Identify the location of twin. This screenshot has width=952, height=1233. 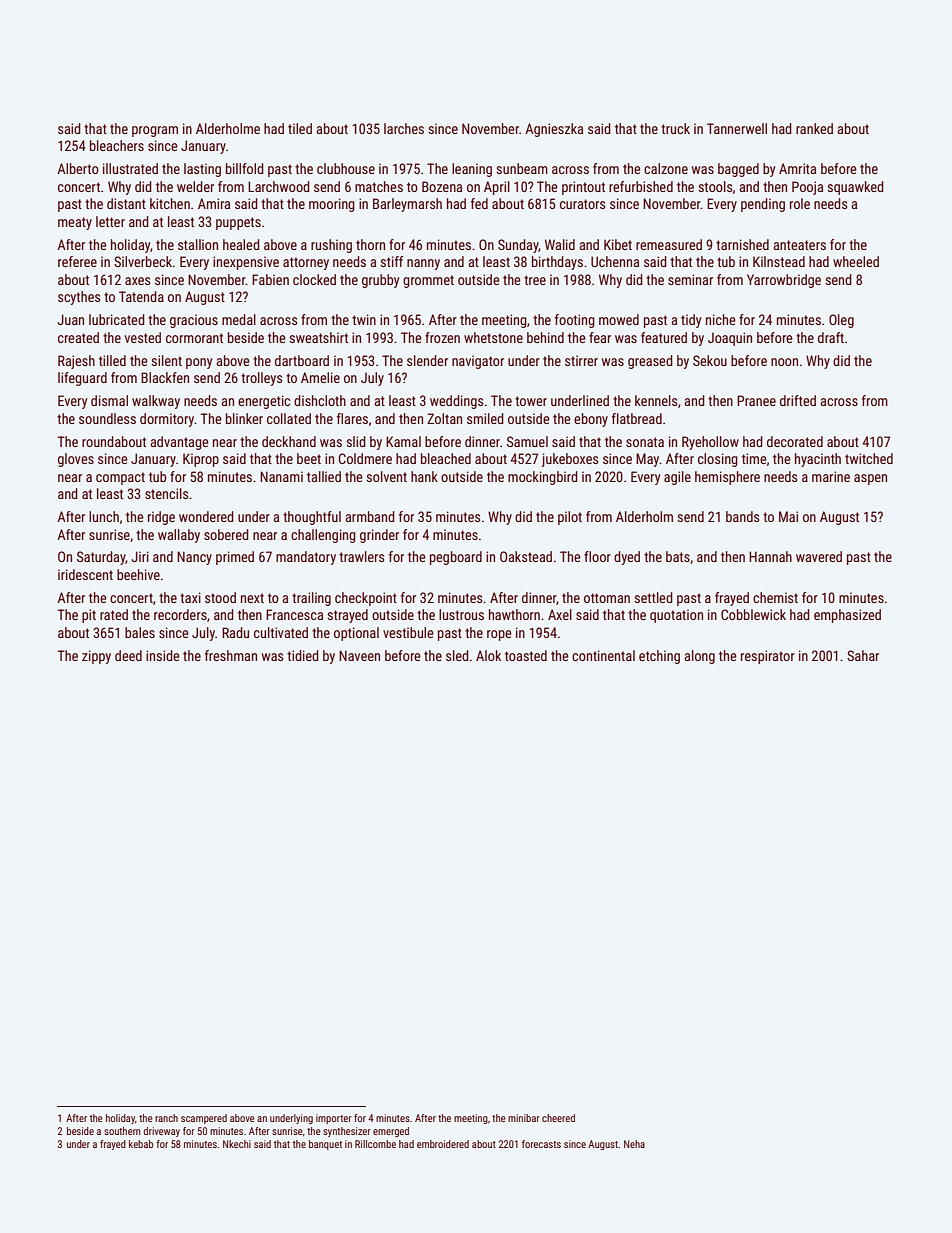
(364, 319).
